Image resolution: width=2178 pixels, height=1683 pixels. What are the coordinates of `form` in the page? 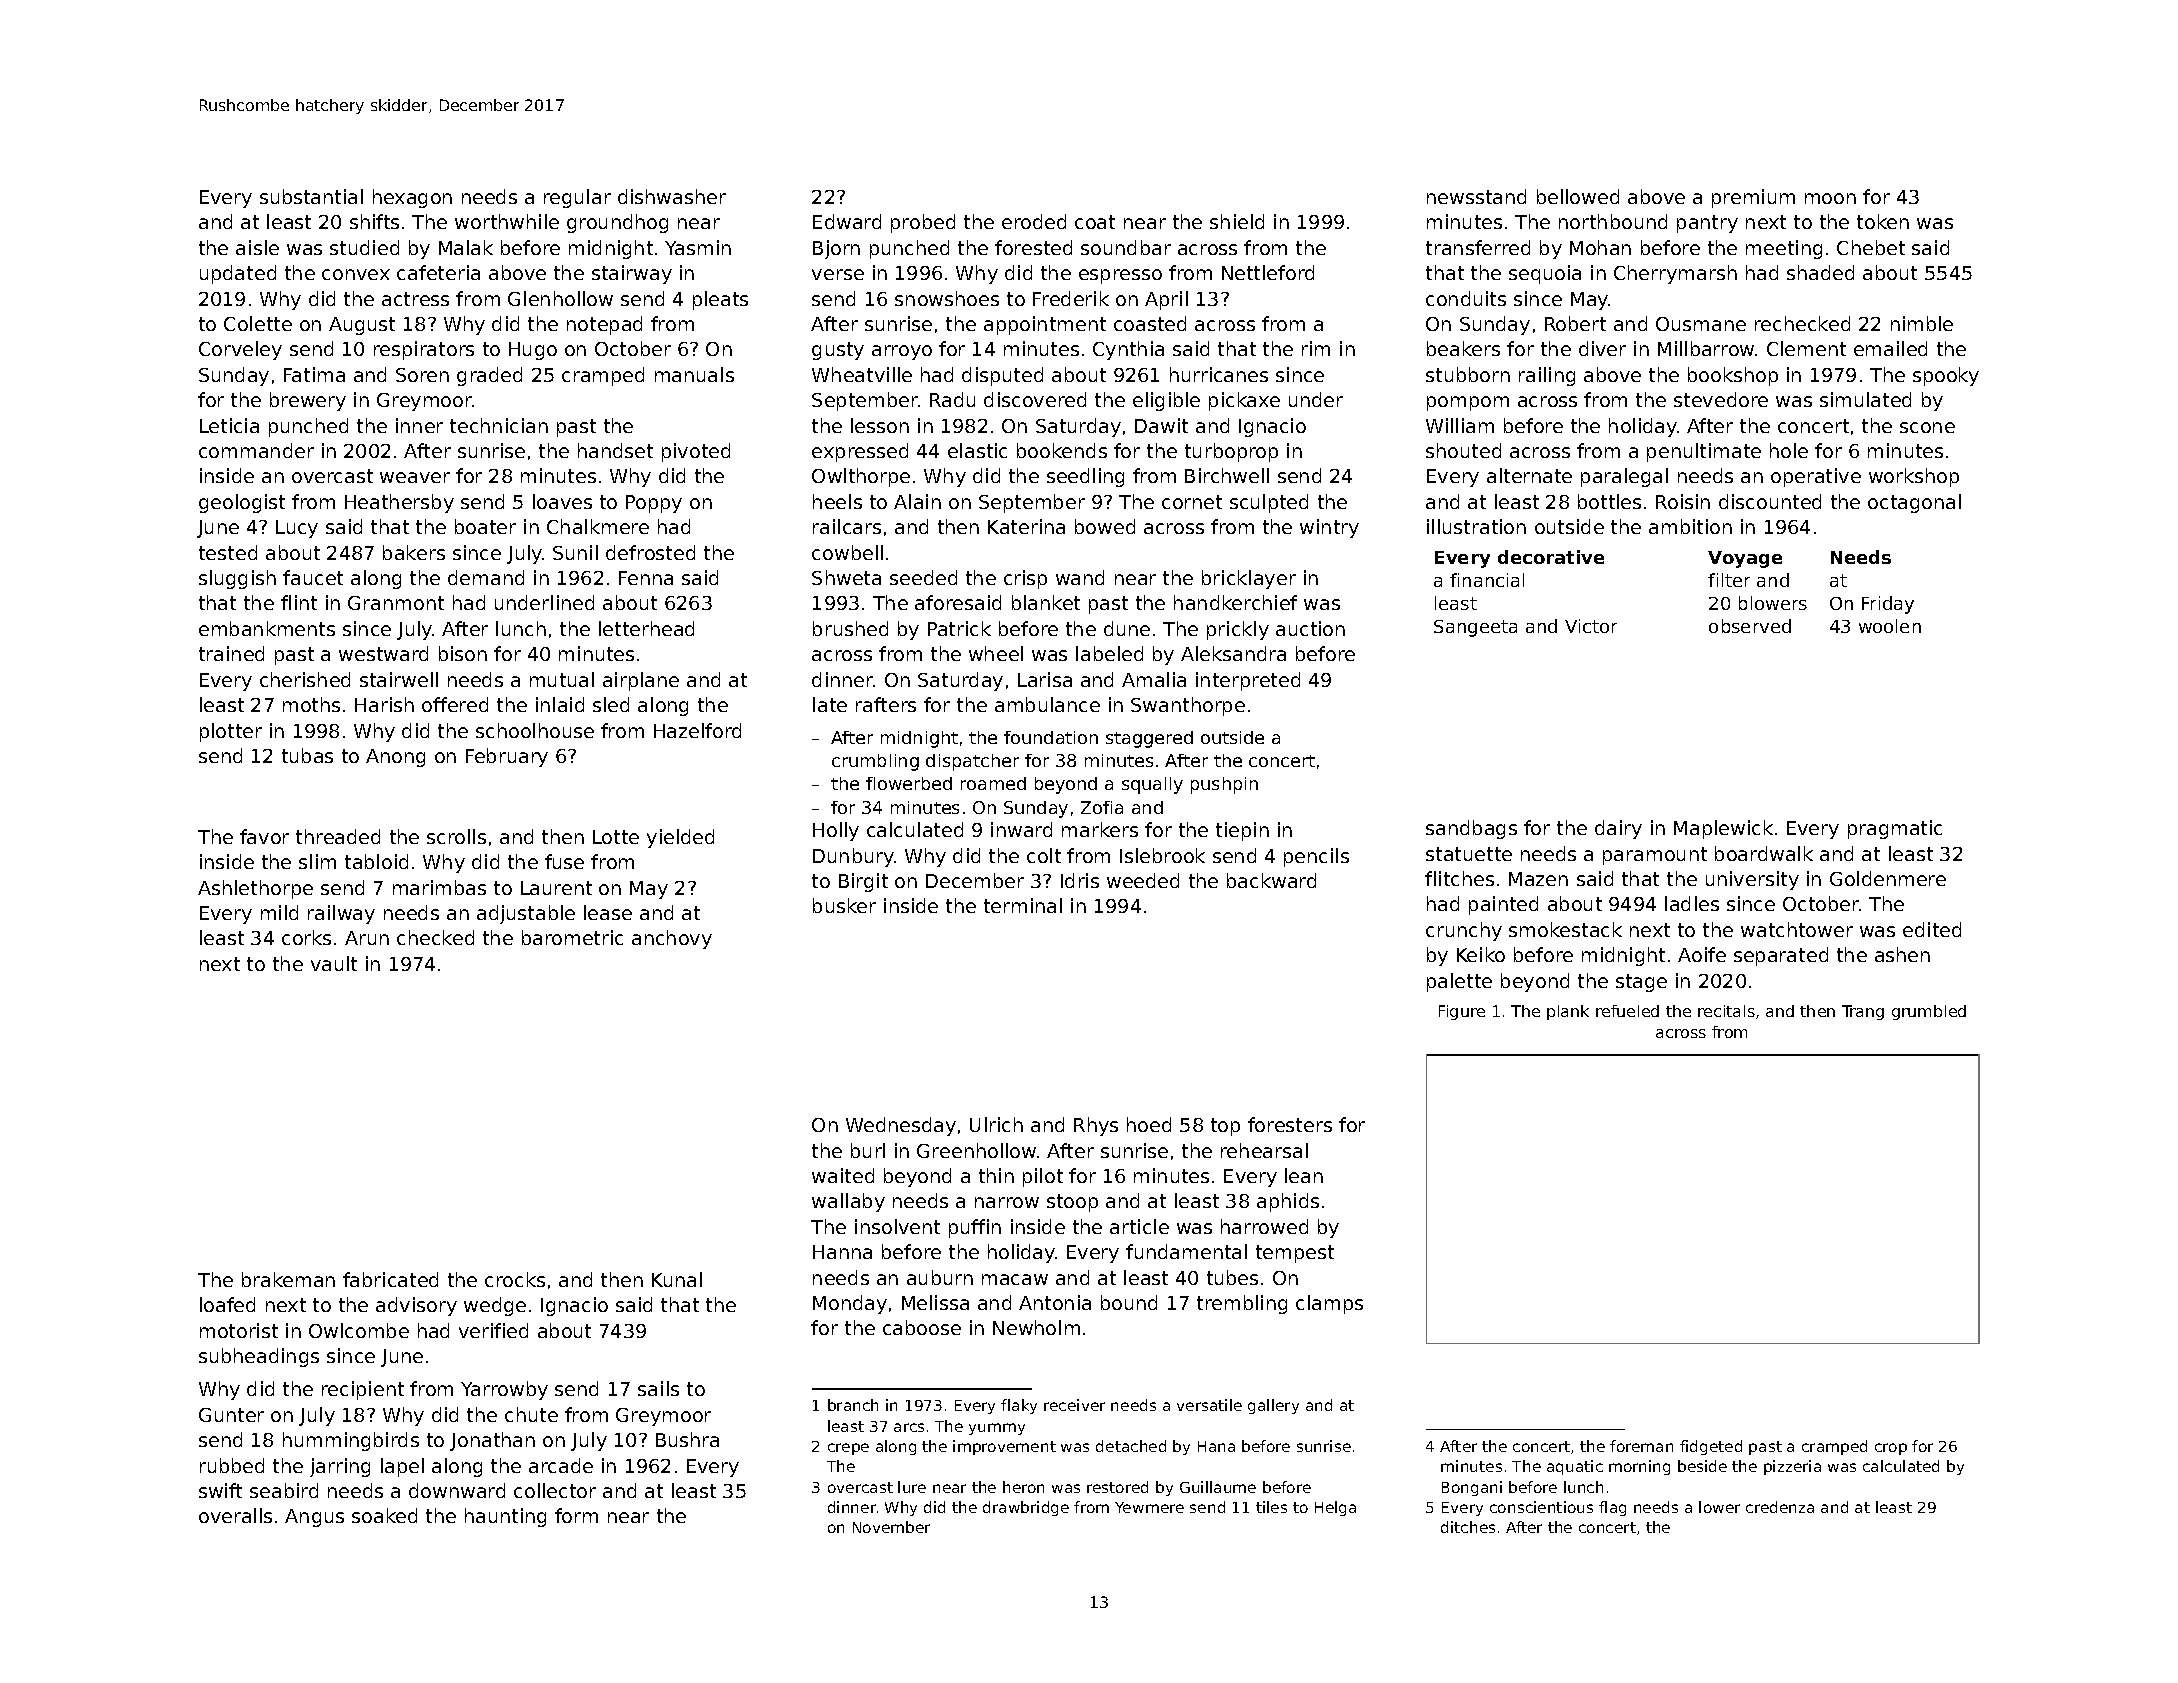 It's located at (576, 1515).
